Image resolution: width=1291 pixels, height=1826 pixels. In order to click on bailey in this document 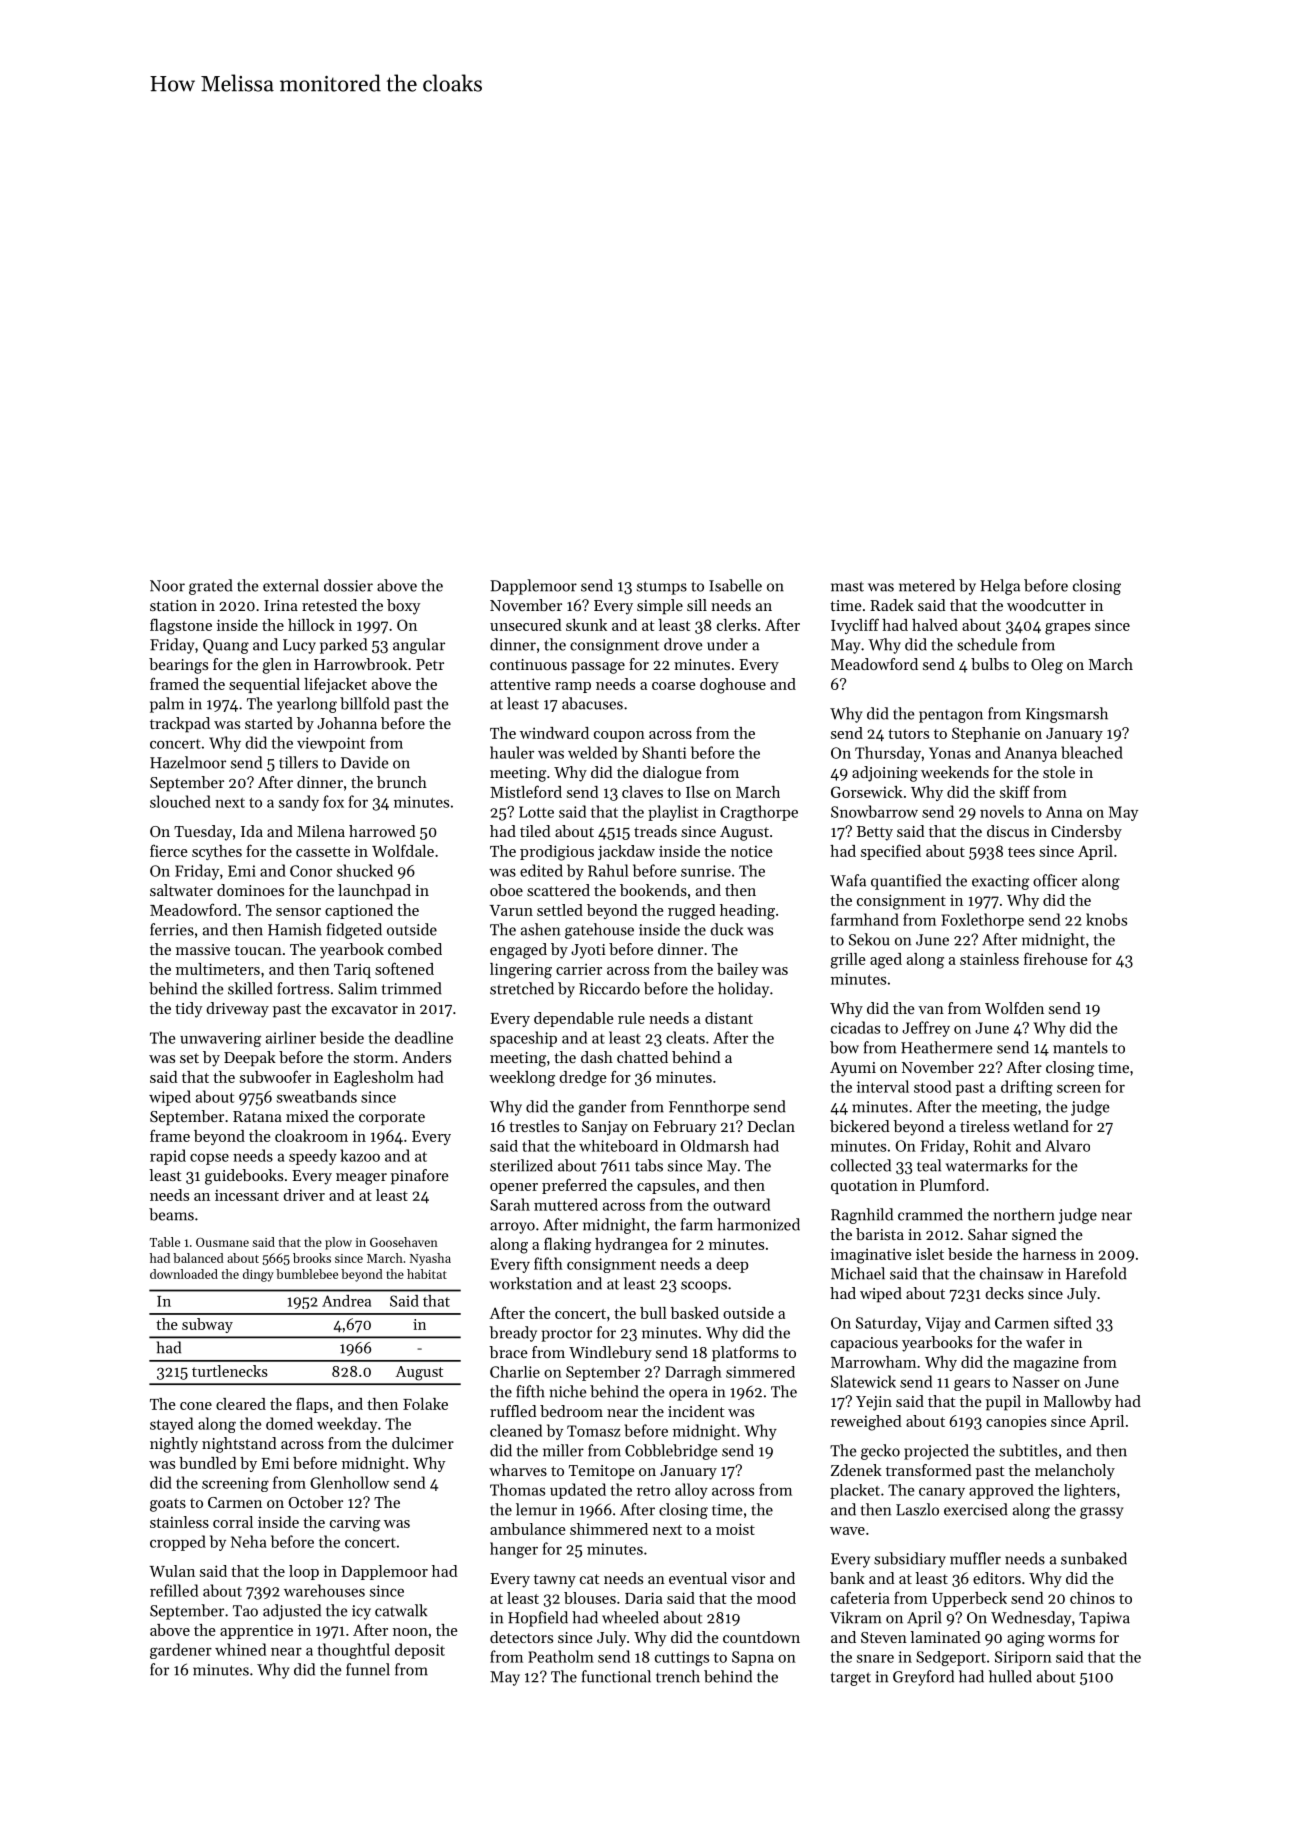, I will do `click(738, 970)`.
